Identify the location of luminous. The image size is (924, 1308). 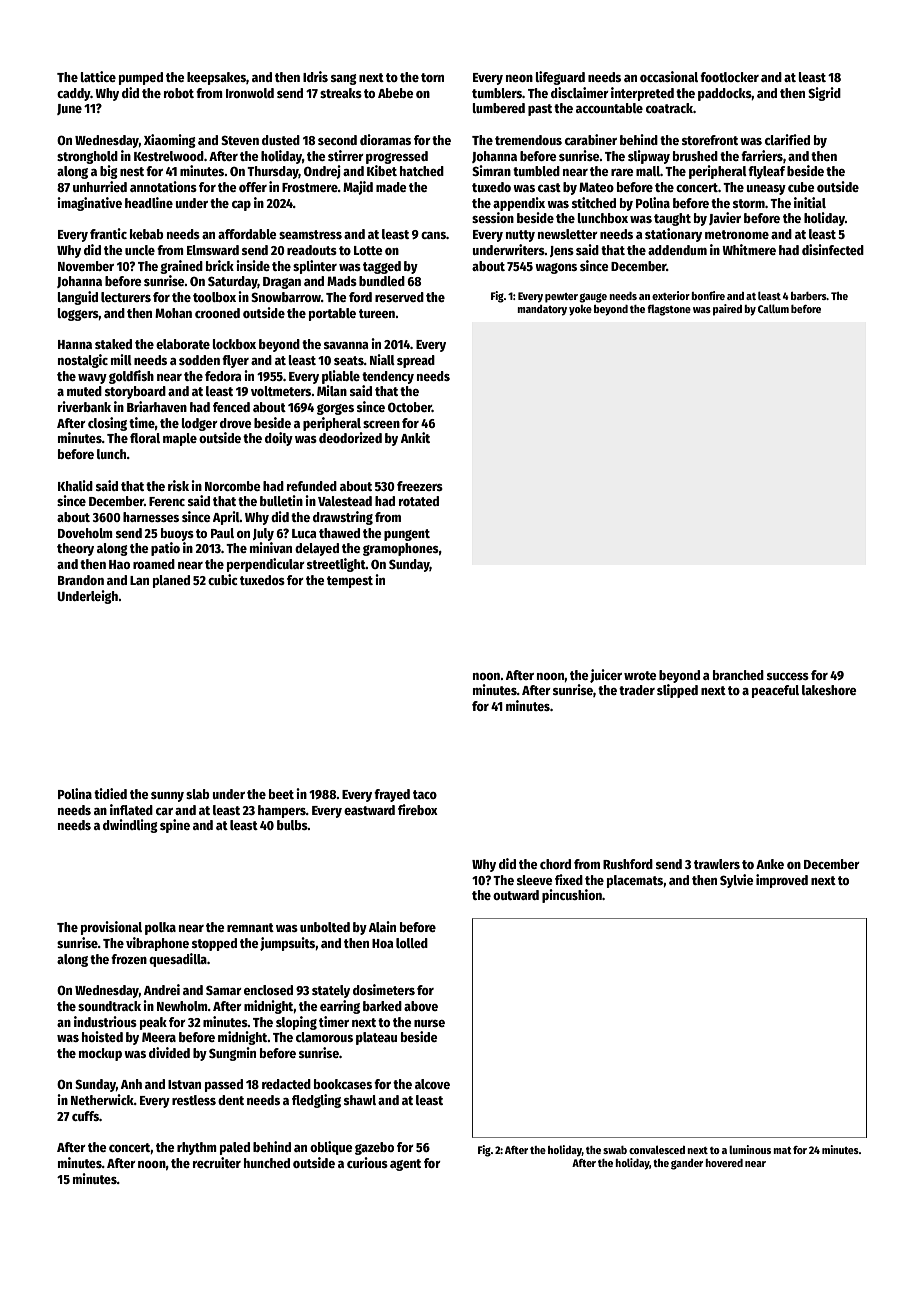
(750, 1149).
